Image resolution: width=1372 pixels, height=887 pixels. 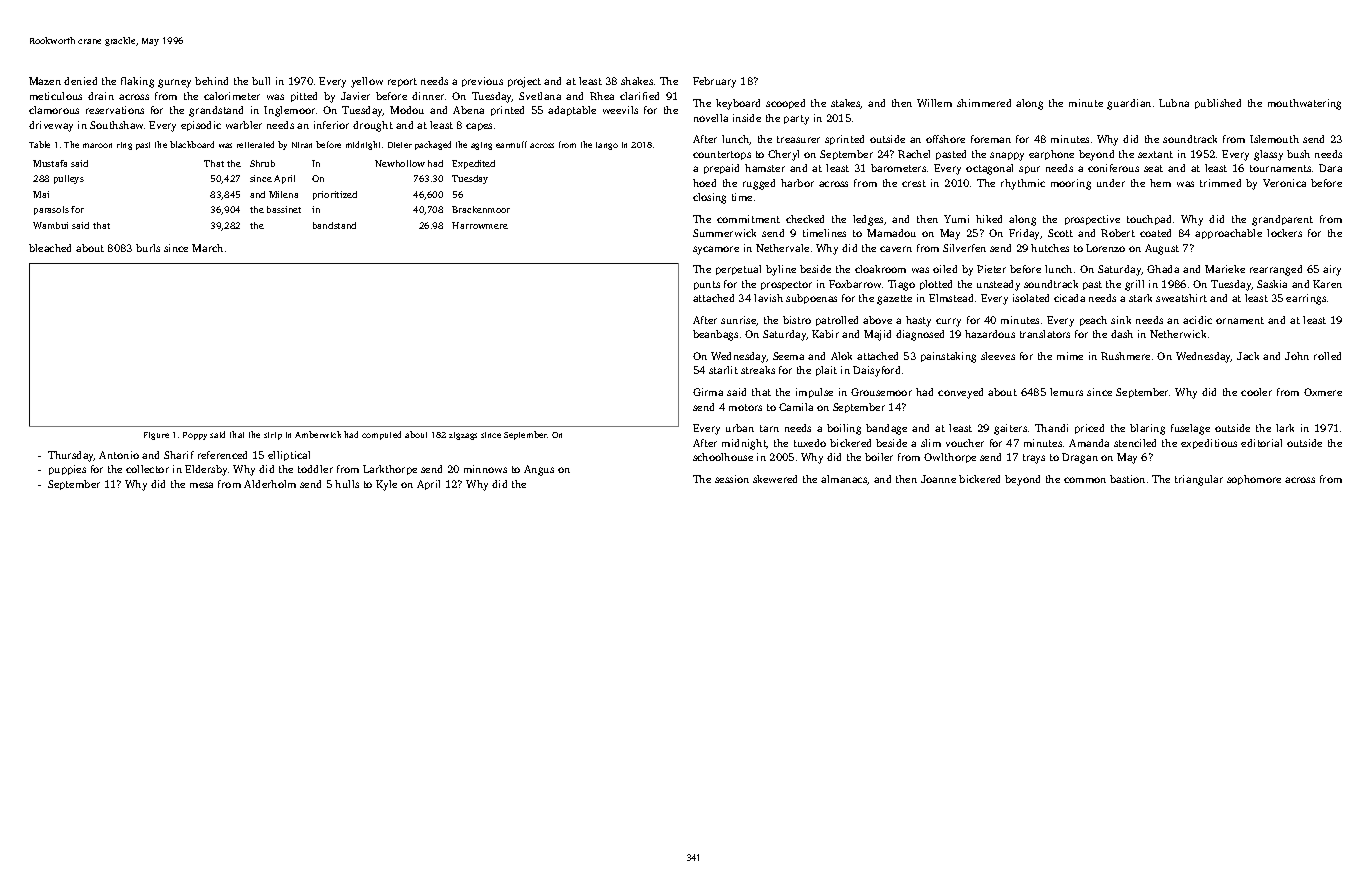 What do you see at coordinates (222, 455) in the screenshot?
I see `referenced` at bounding box center [222, 455].
